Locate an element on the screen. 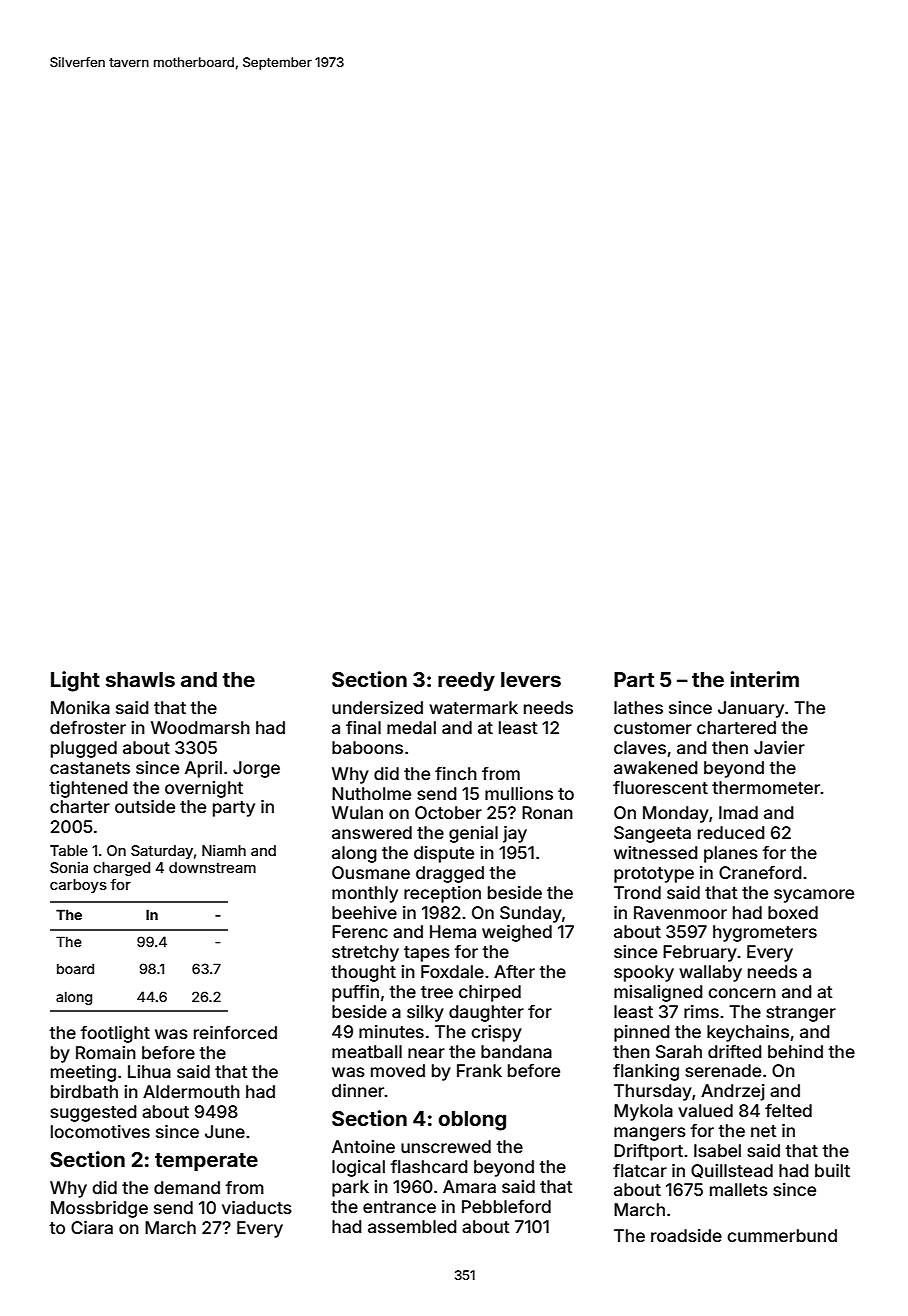  locomotives is located at coordinates (100, 1131).
